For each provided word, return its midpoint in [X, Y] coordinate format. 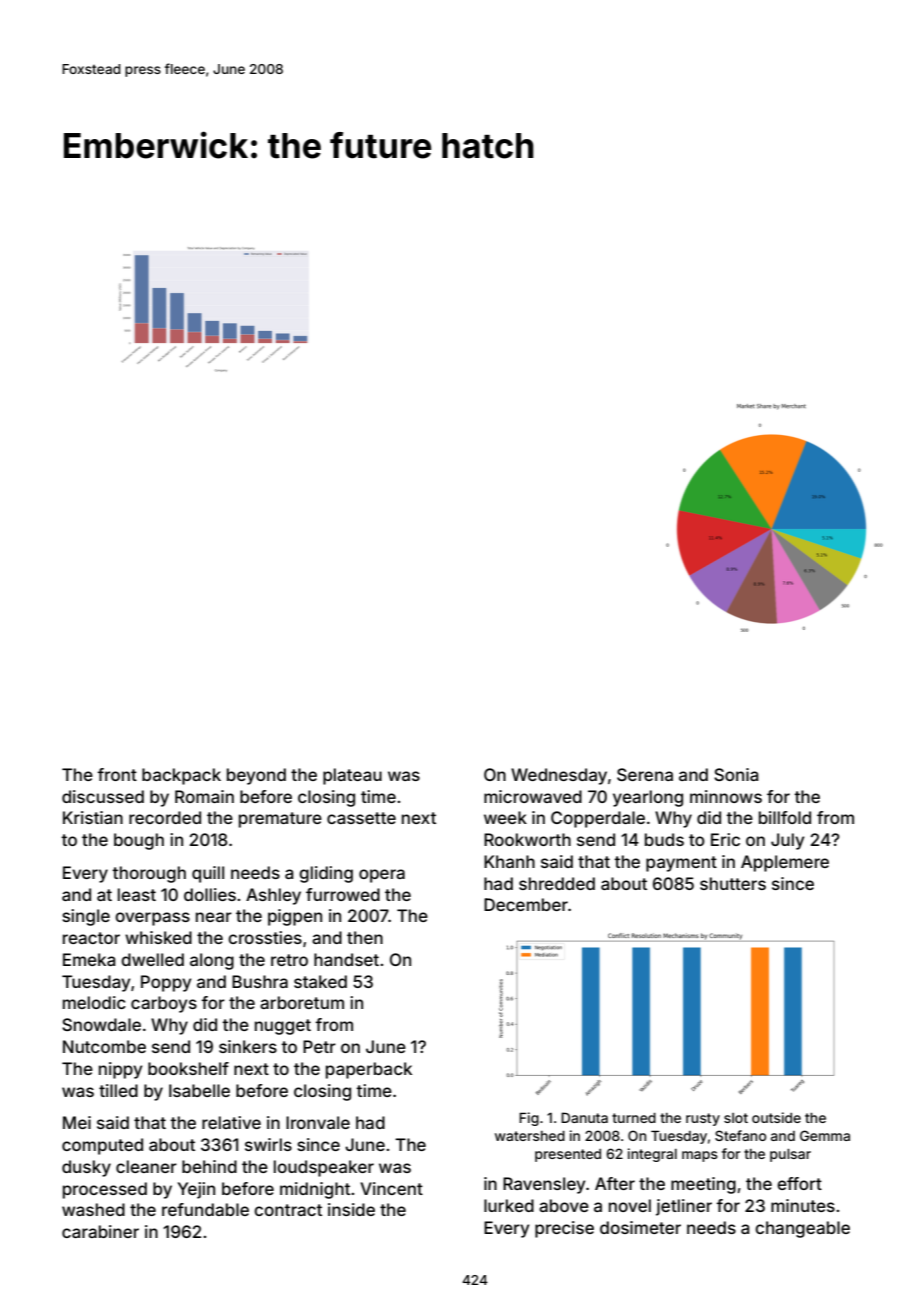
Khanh [509, 861]
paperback [369, 1070]
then [365, 937]
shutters [733, 883]
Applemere [785, 863]
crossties [265, 937]
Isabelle [199, 1090]
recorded [165, 817]
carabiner [100, 1231]
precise [564, 1229]
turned [634, 1118]
